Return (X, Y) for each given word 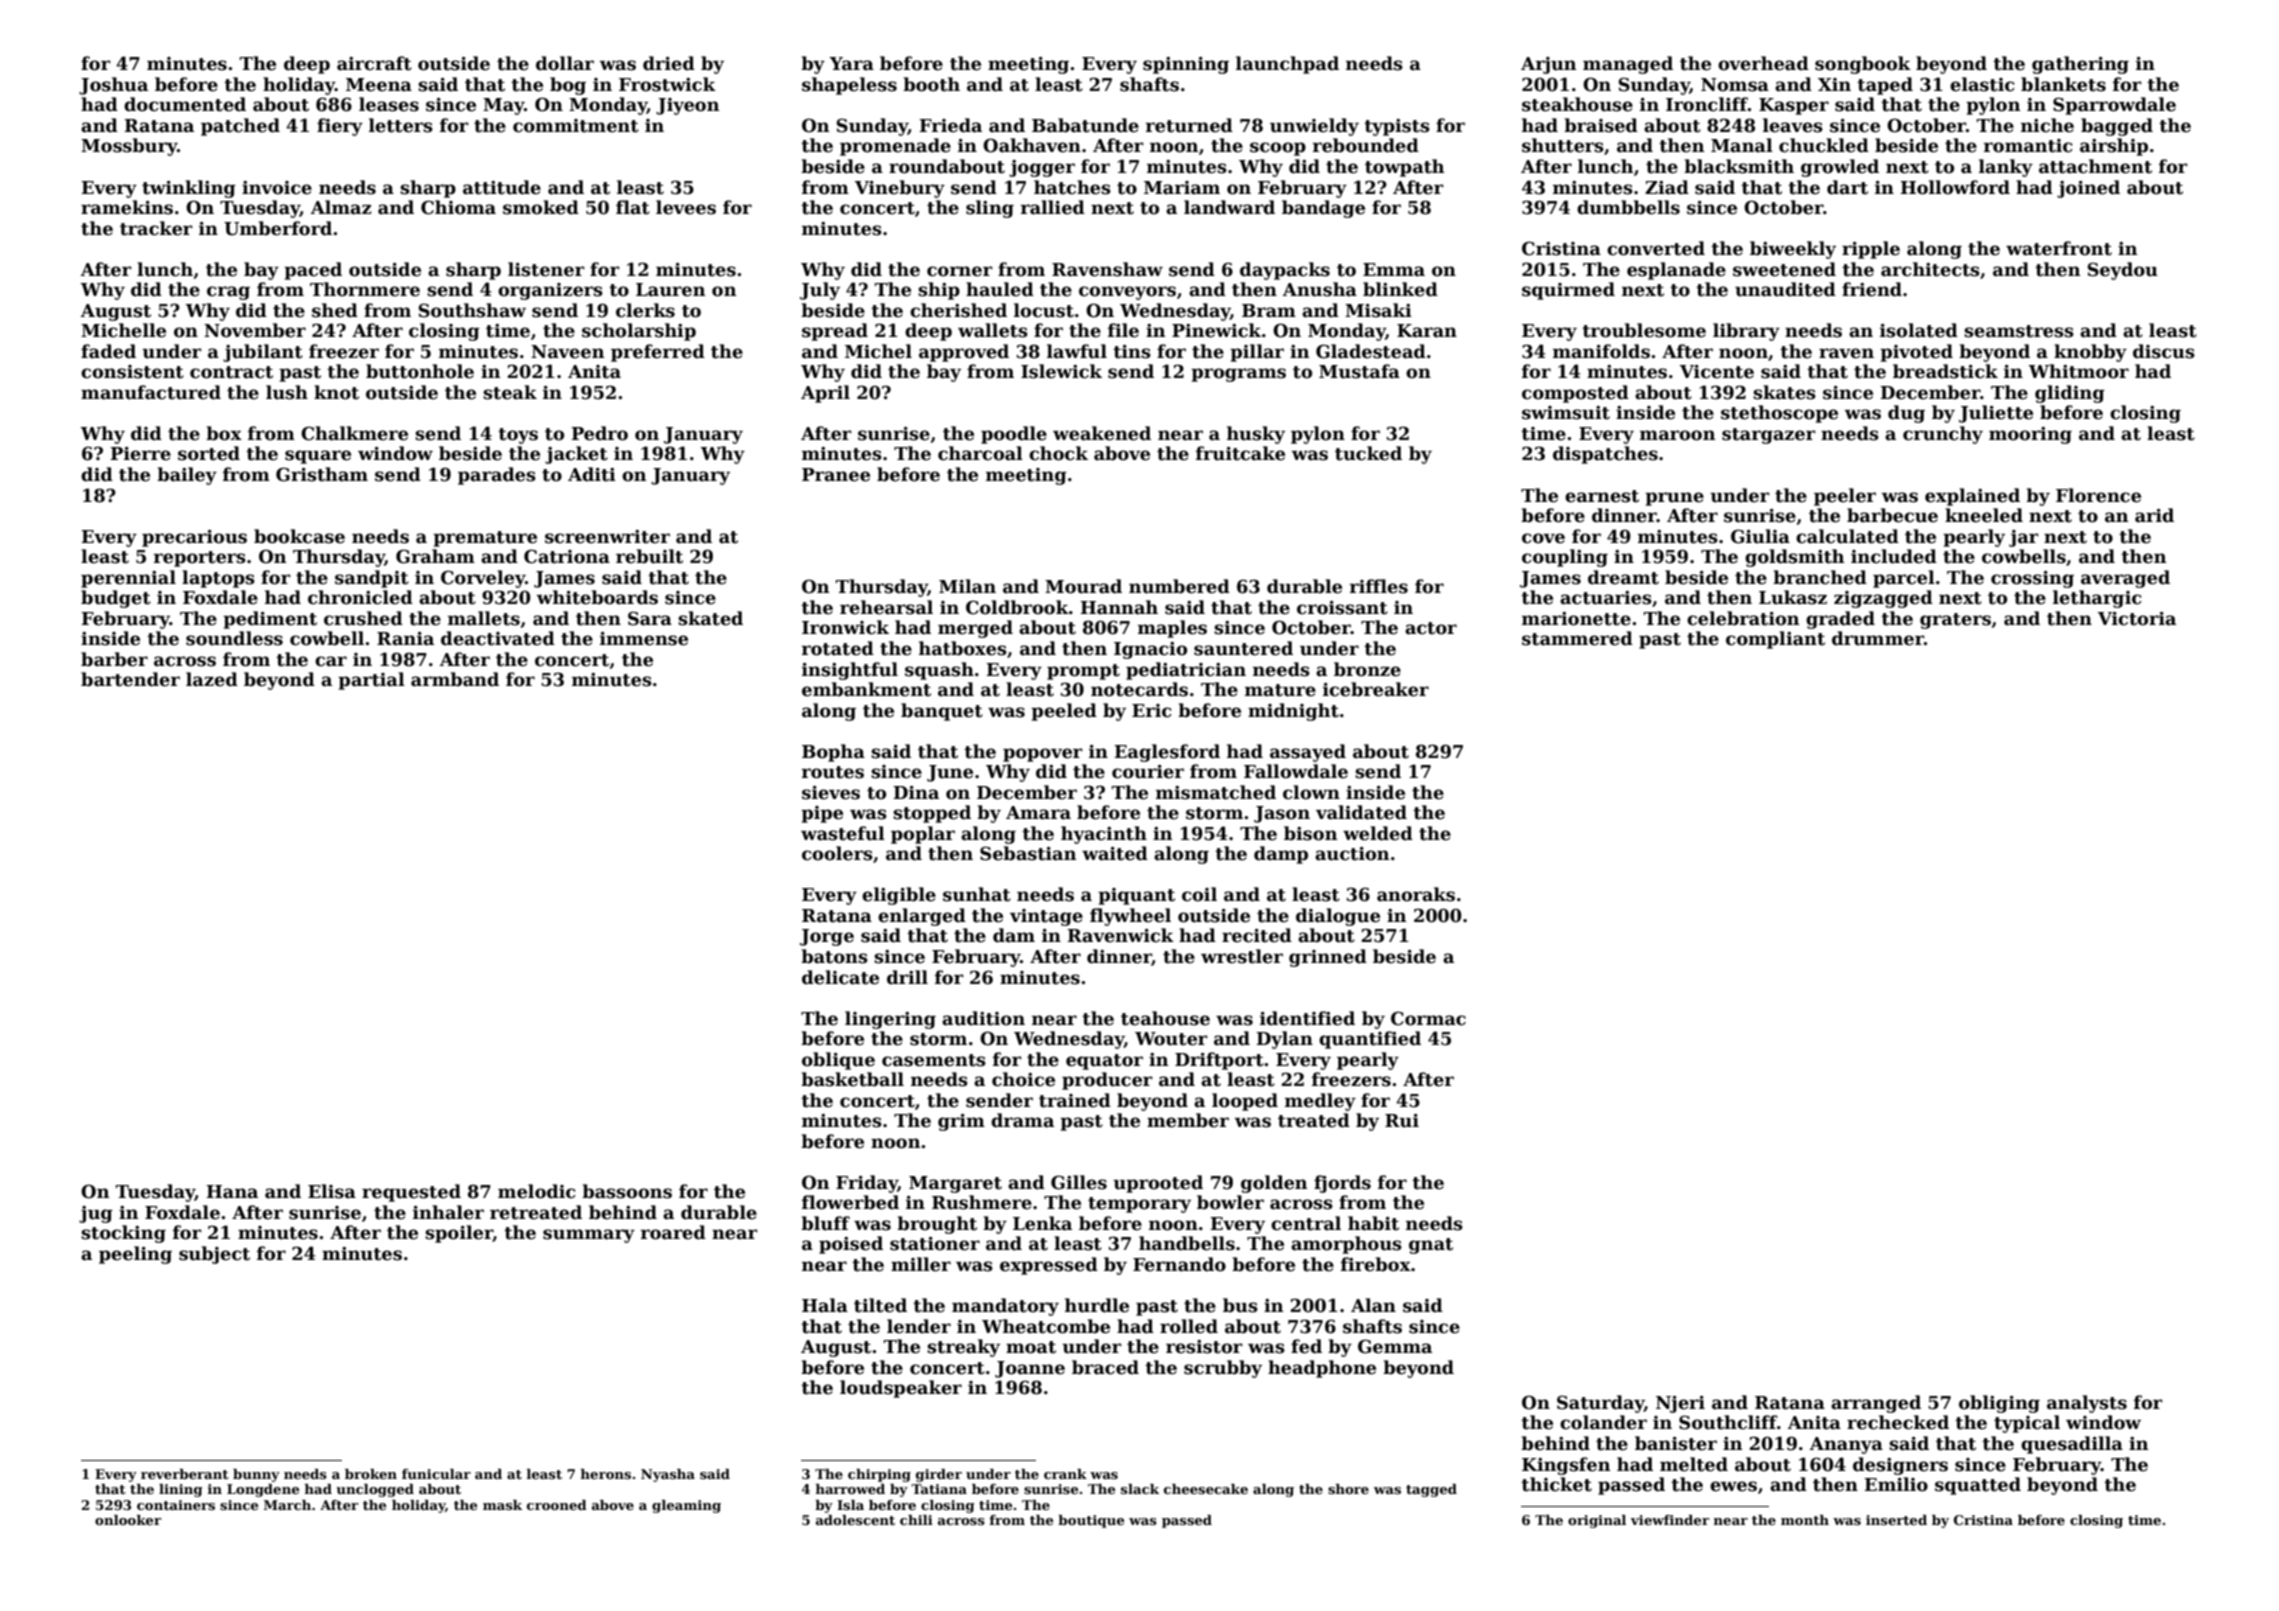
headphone (1322, 1369)
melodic (537, 1191)
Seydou (2123, 271)
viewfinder (1669, 1520)
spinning (1186, 65)
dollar (565, 63)
